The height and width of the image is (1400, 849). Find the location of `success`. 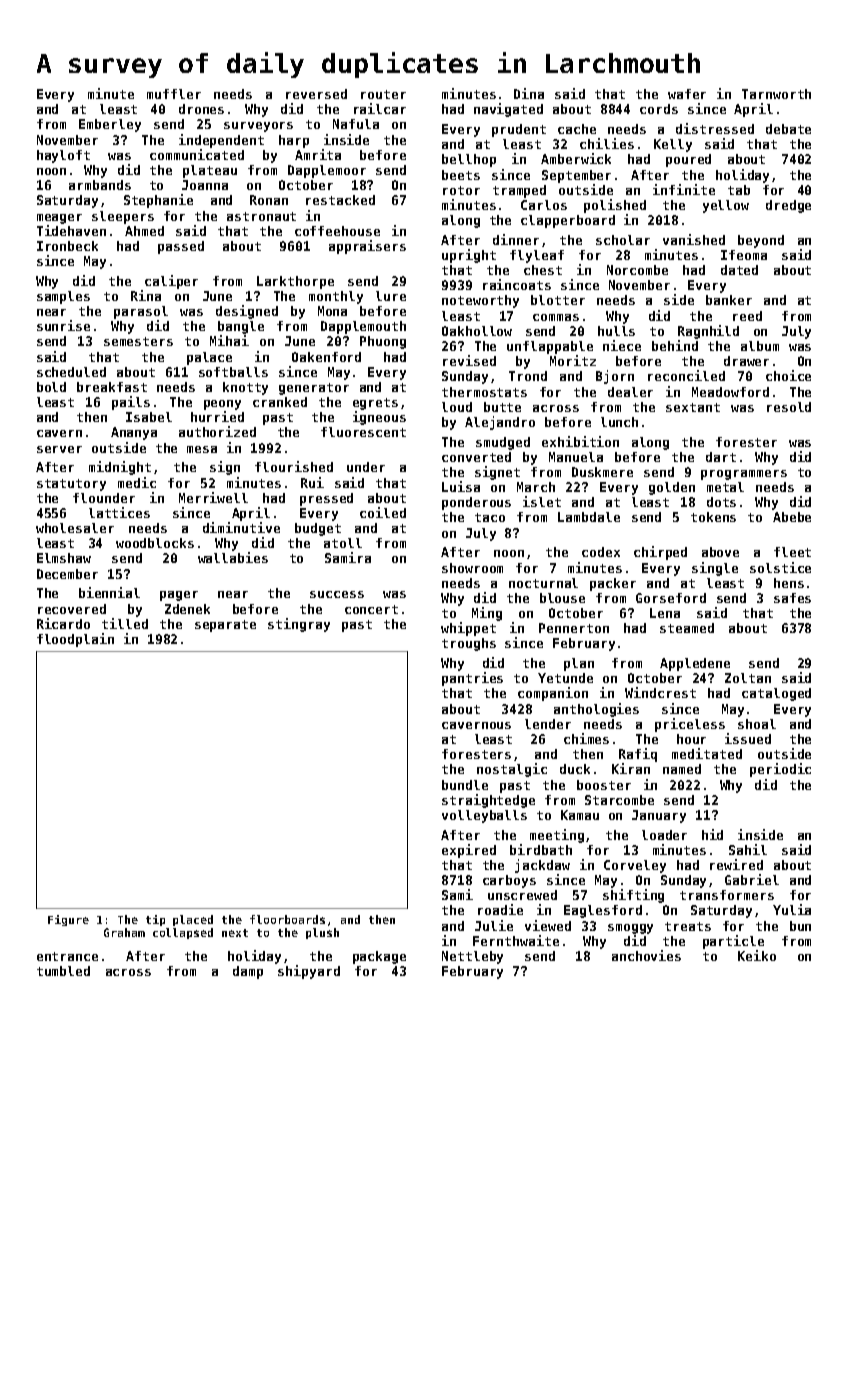

success is located at coordinates (337, 594).
